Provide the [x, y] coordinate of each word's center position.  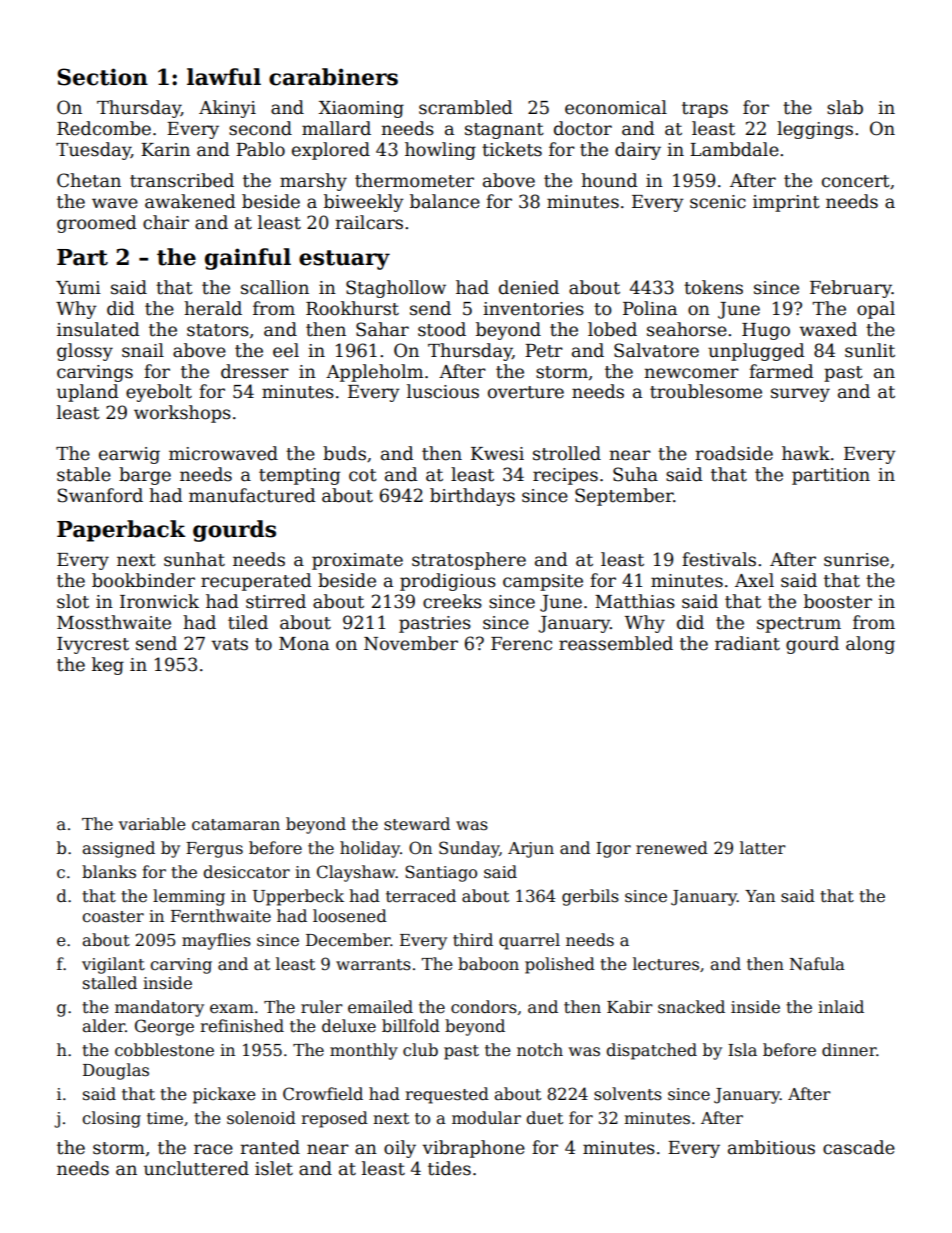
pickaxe [224, 1095]
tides [449, 1168]
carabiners [333, 77]
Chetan [89, 180]
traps [705, 110]
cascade [859, 1147]
